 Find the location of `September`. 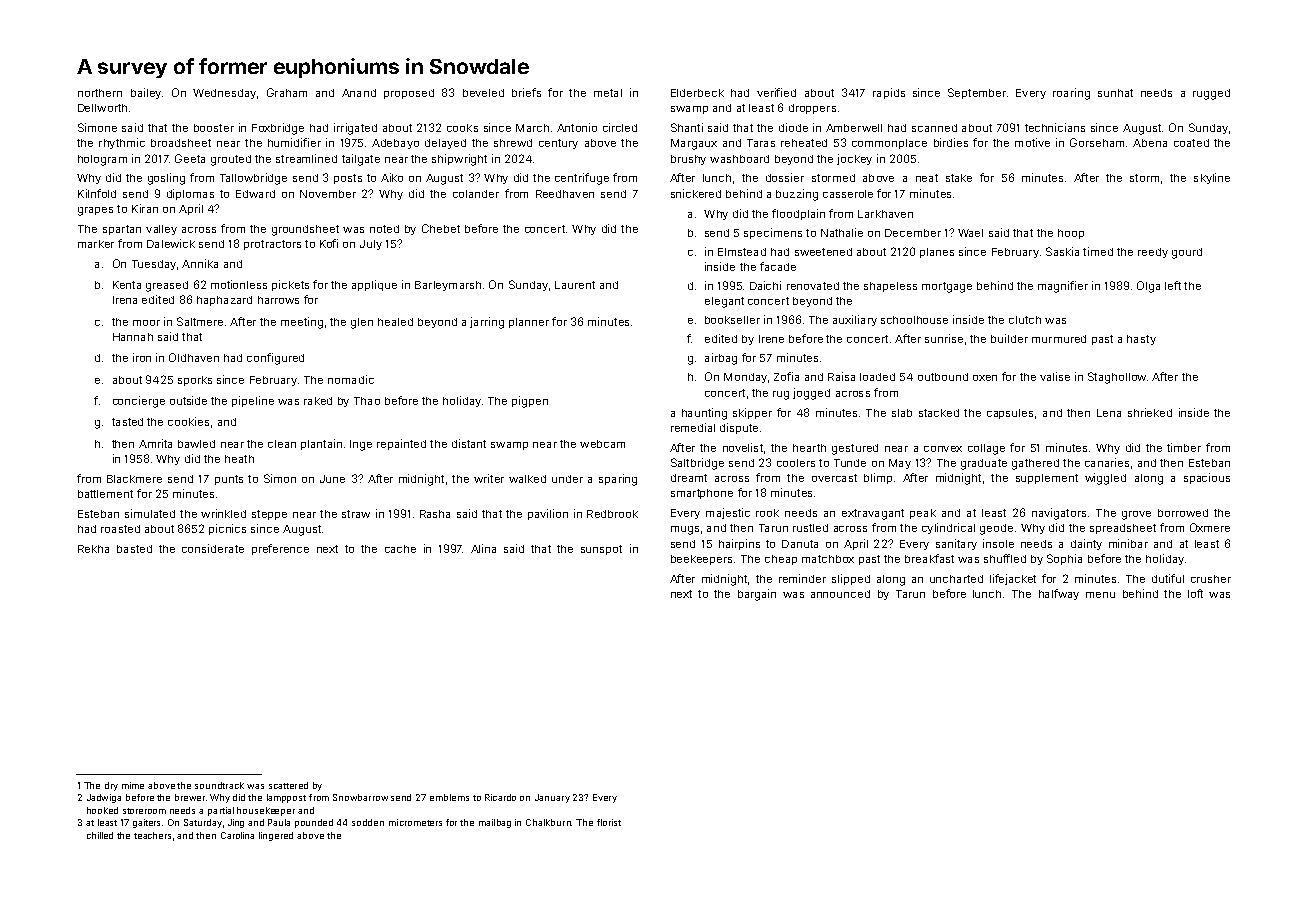

September is located at coordinates (977, 93).
